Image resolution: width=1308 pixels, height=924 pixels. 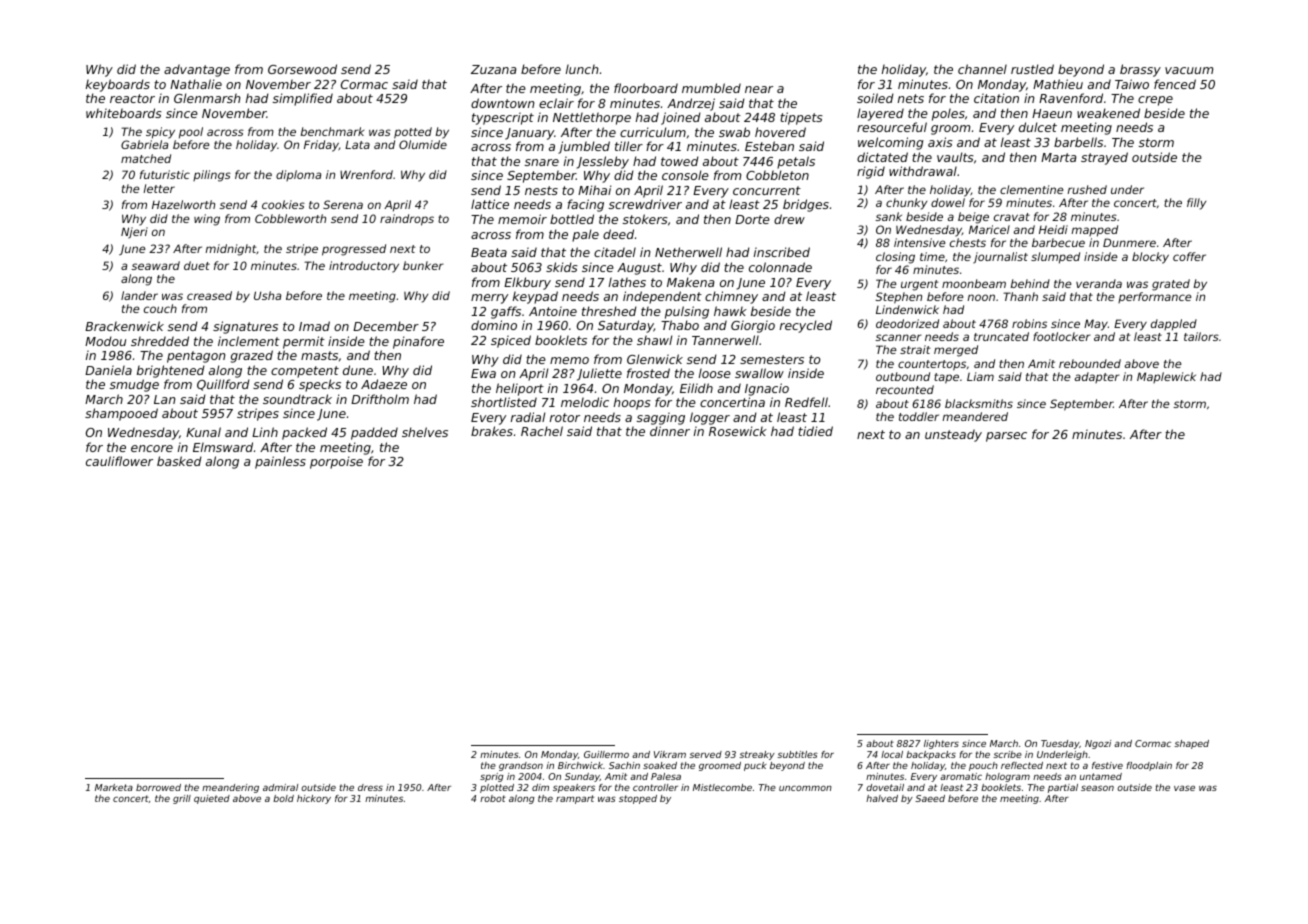 What do you see at coordinates (1032, 69) in the screenshot?
I see `rustled` at bounding box center [1032, 69].
